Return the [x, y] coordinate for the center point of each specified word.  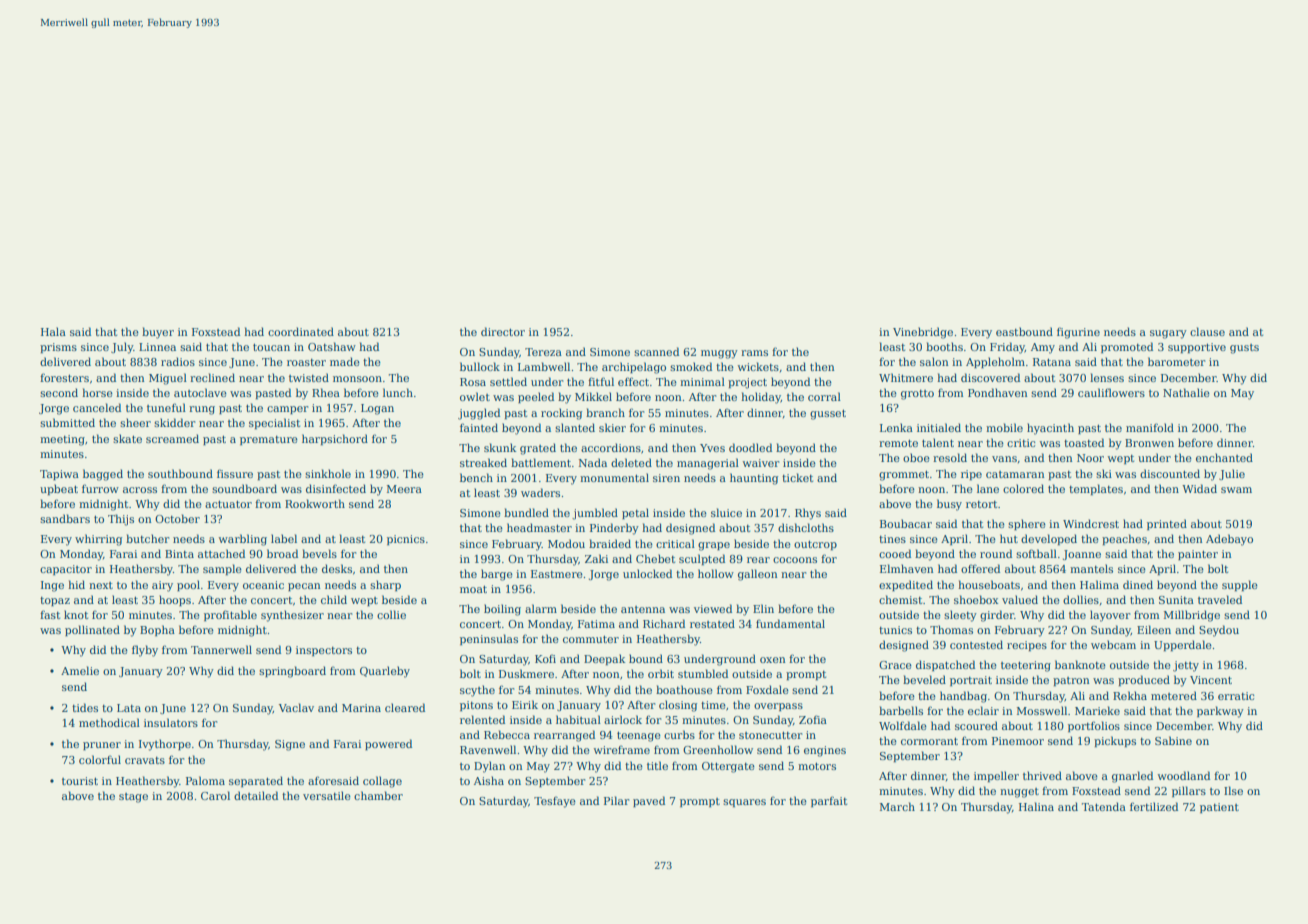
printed [1167, 524]
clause [1207, 331]
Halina [1036, 806]
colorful [100, 759]
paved [649, 801]
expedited [906, 585]
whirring [98, 540]
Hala [53, 331]
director [503, 331]
